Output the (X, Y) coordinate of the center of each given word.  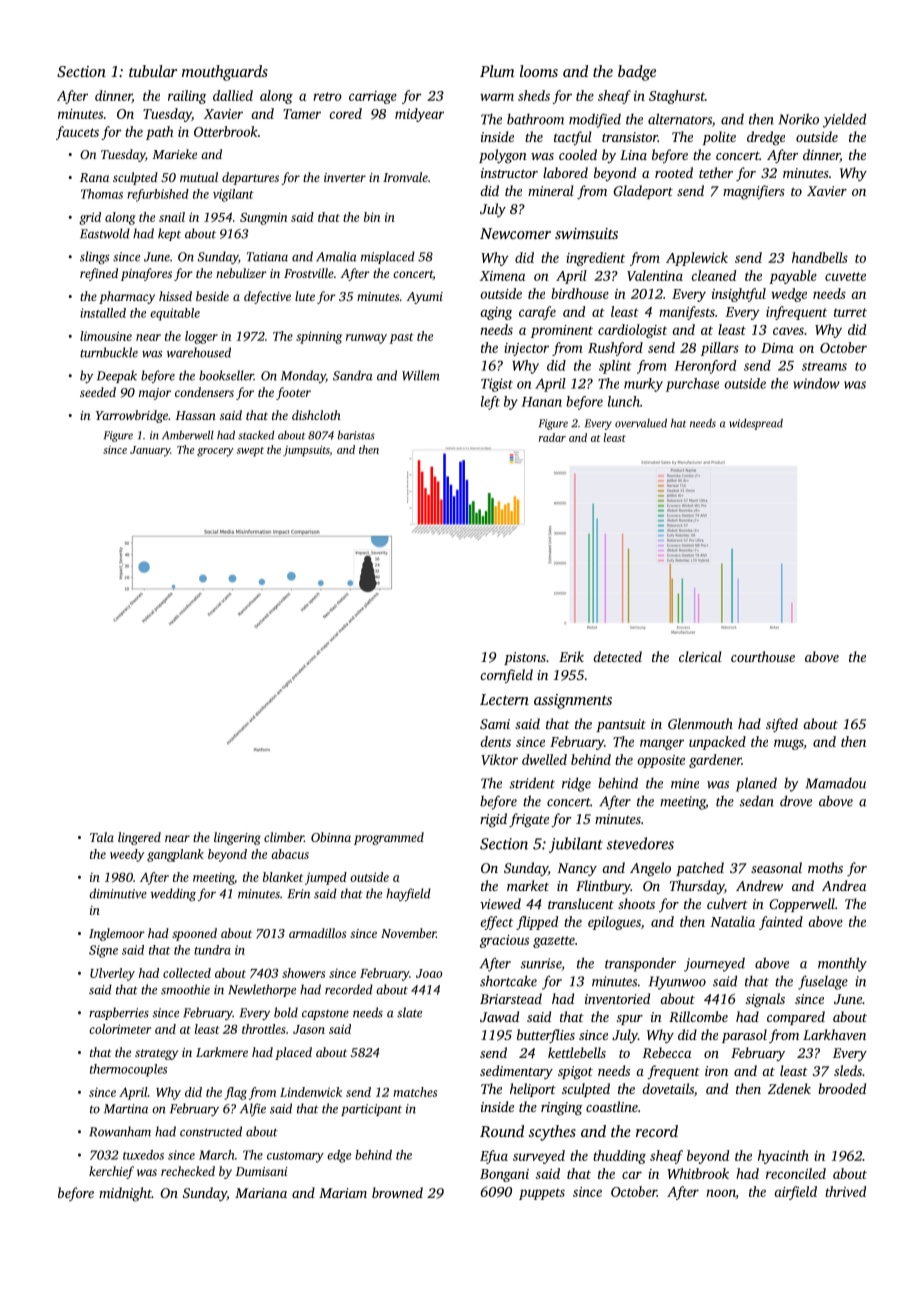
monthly (842, 964)
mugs (788, 744)
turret (850, 312)
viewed (500, 903)
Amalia (336, 256)
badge (637, 73)
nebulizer (241, 273)
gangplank (175, 855)
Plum (497, 71)
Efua (494, 1157)
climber (284, 837)
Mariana (261, 1193)
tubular (153, 71)
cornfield (506, 676)
